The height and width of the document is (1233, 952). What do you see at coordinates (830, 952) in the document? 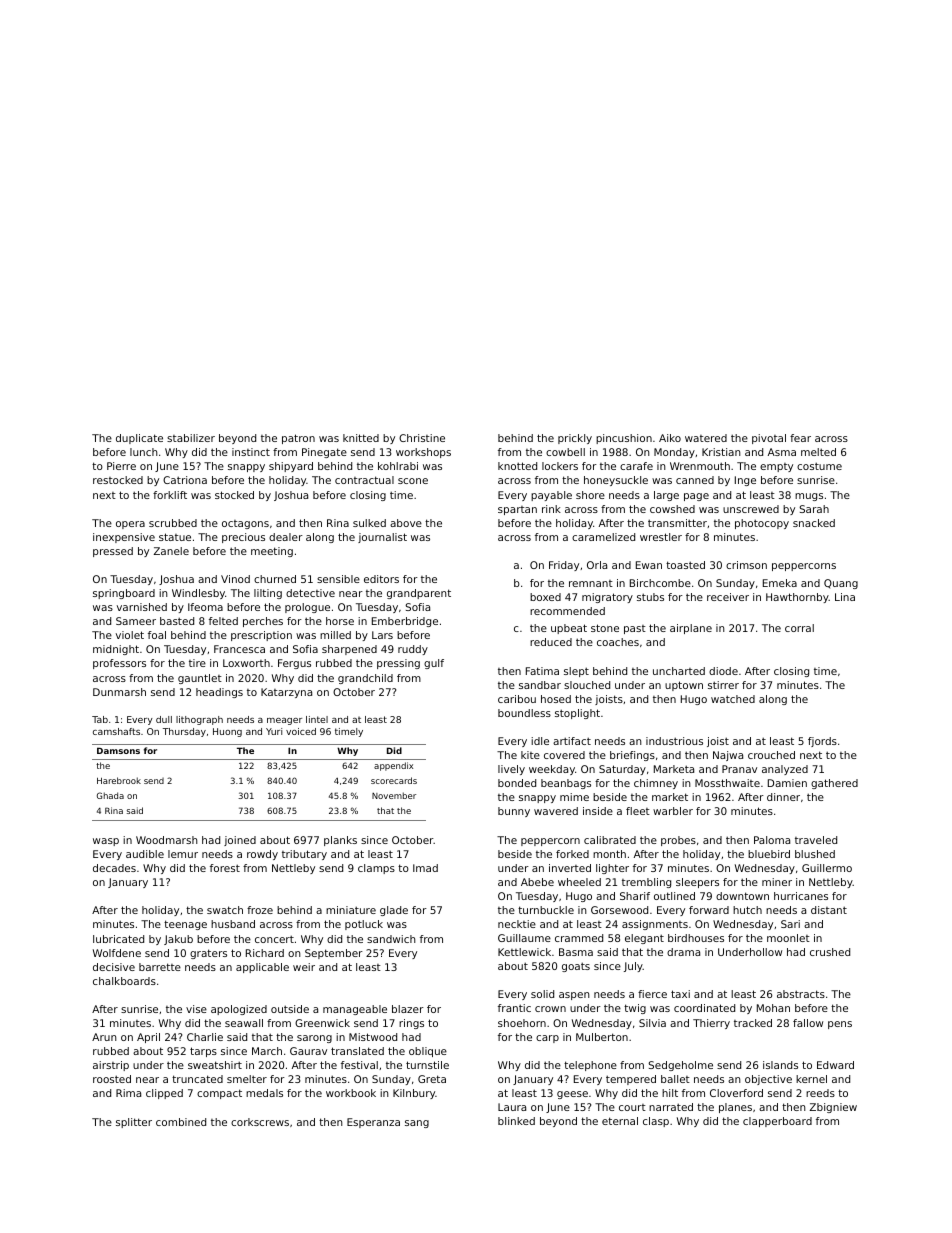
I see `crushed` at bounding box center [830, 952].
